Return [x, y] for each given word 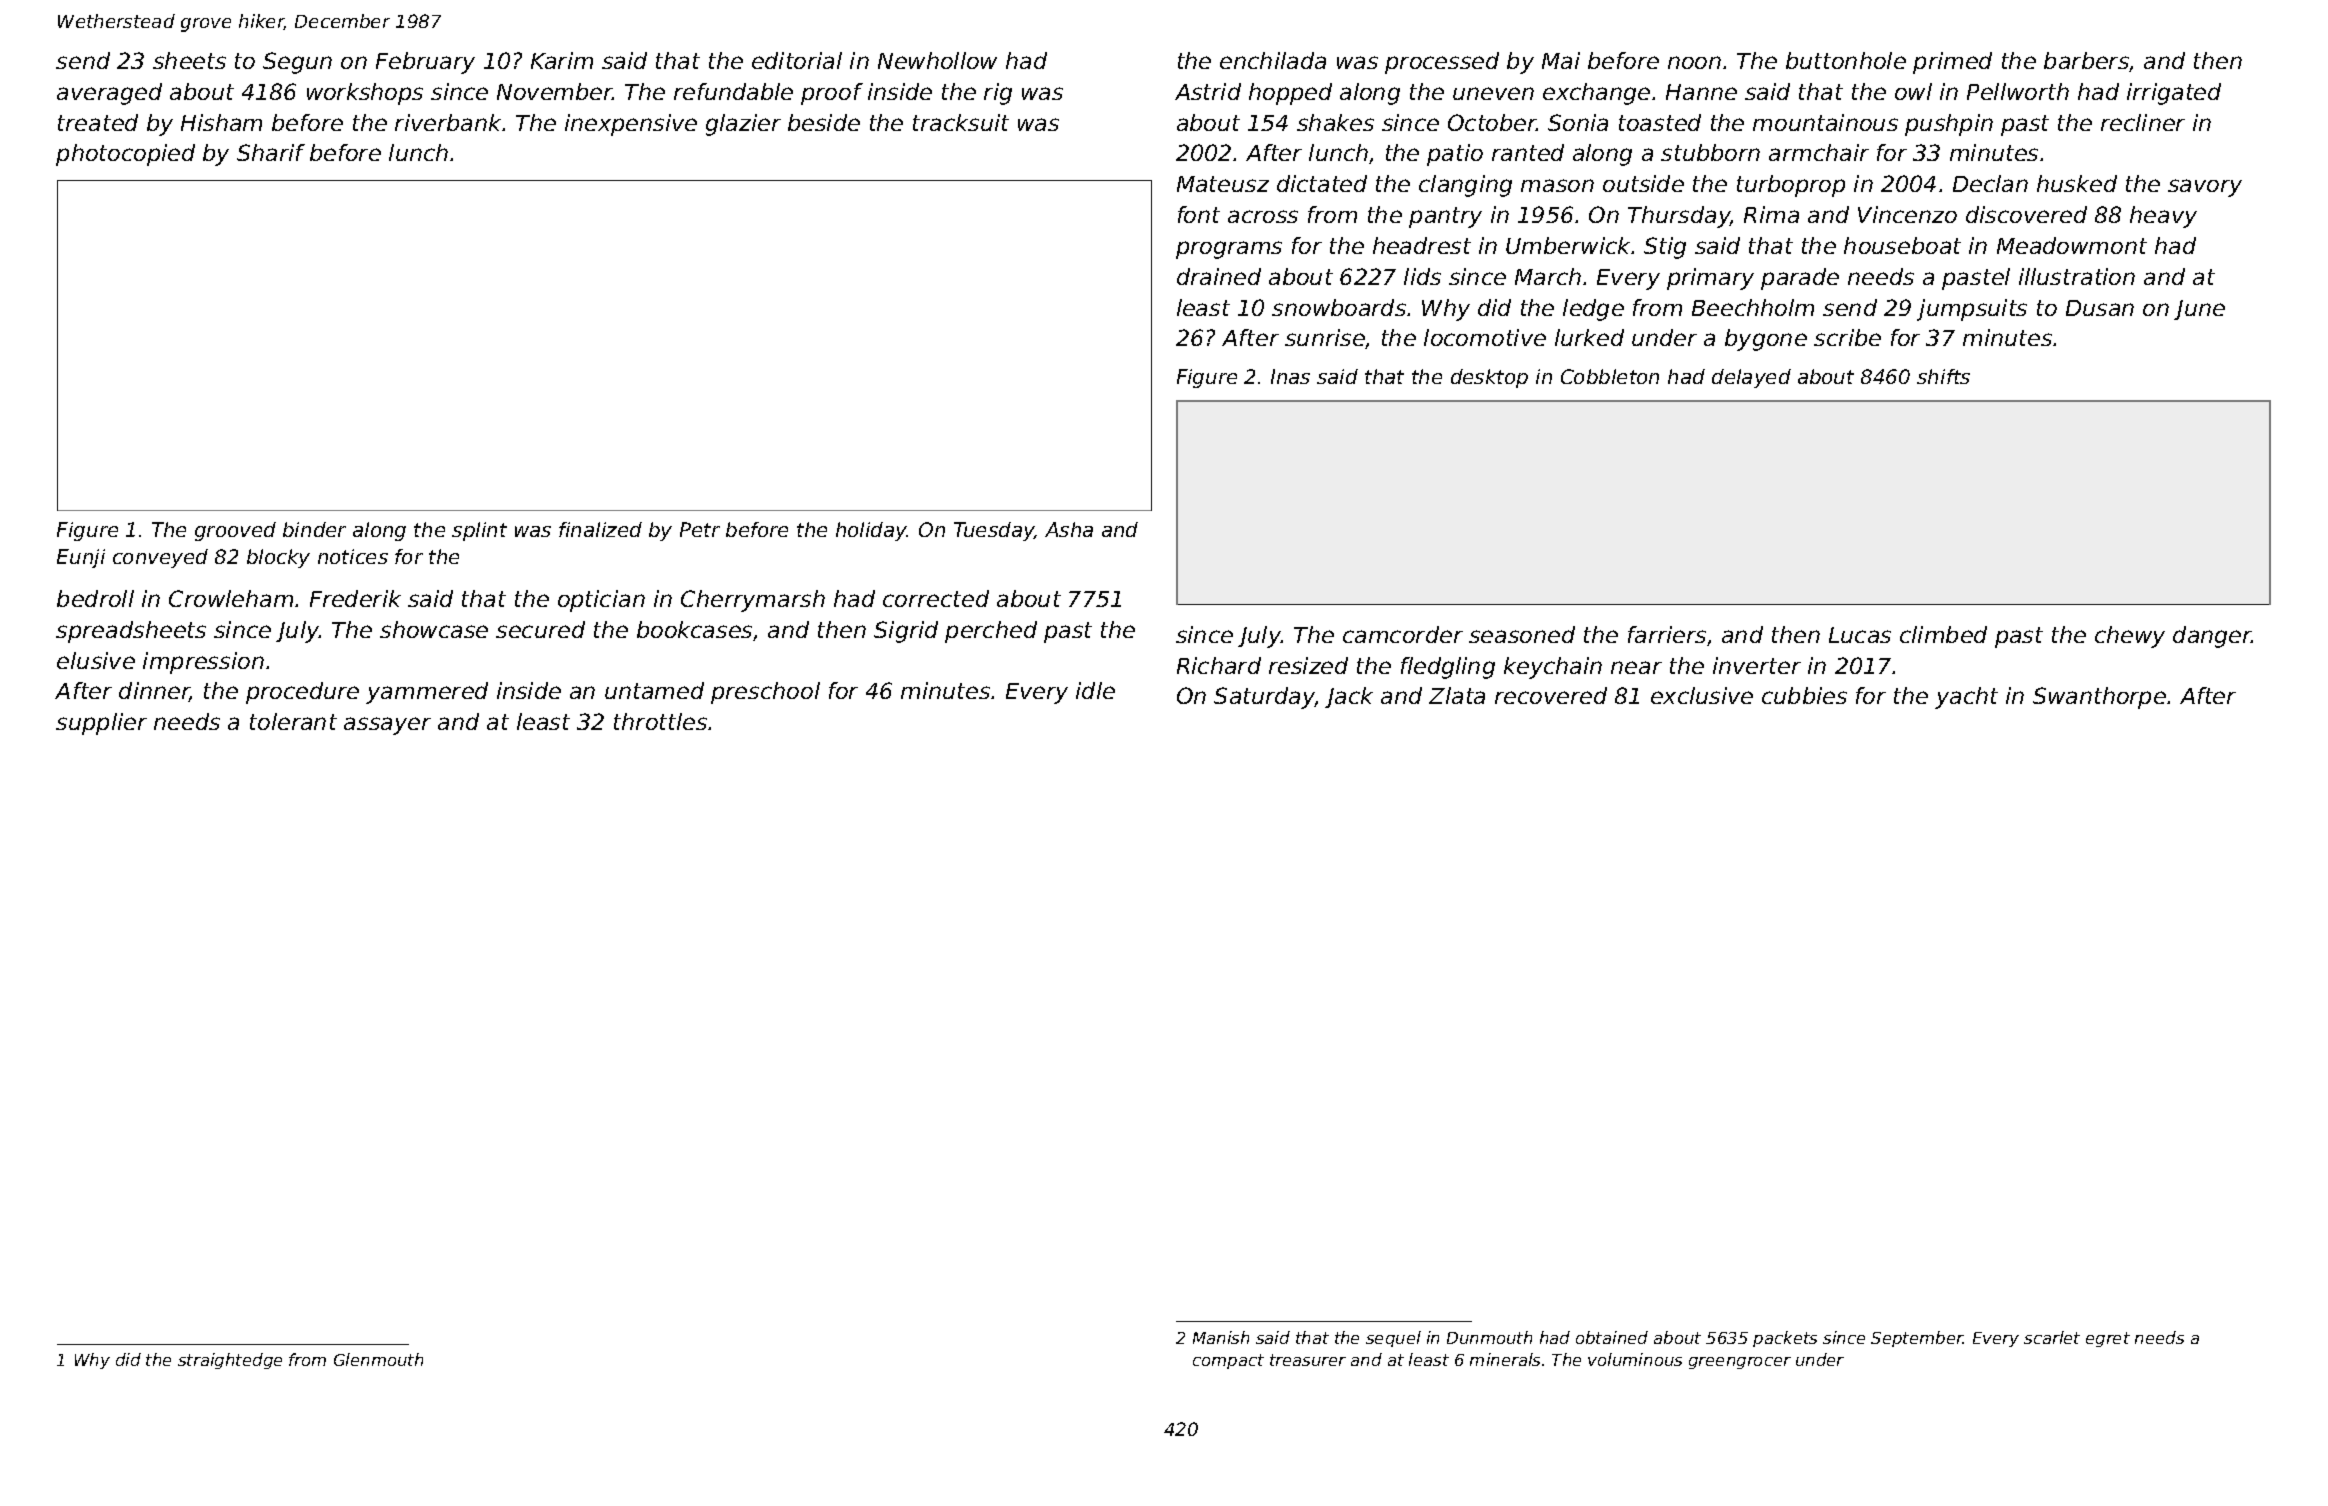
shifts [1943, 376]
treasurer [1308, 1360]
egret [2108, 1339]
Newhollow [937, 60]
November [555, 91]
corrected [936, 598]
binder [314, 529]
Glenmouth [378, 1359]
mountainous [1825, 122]
